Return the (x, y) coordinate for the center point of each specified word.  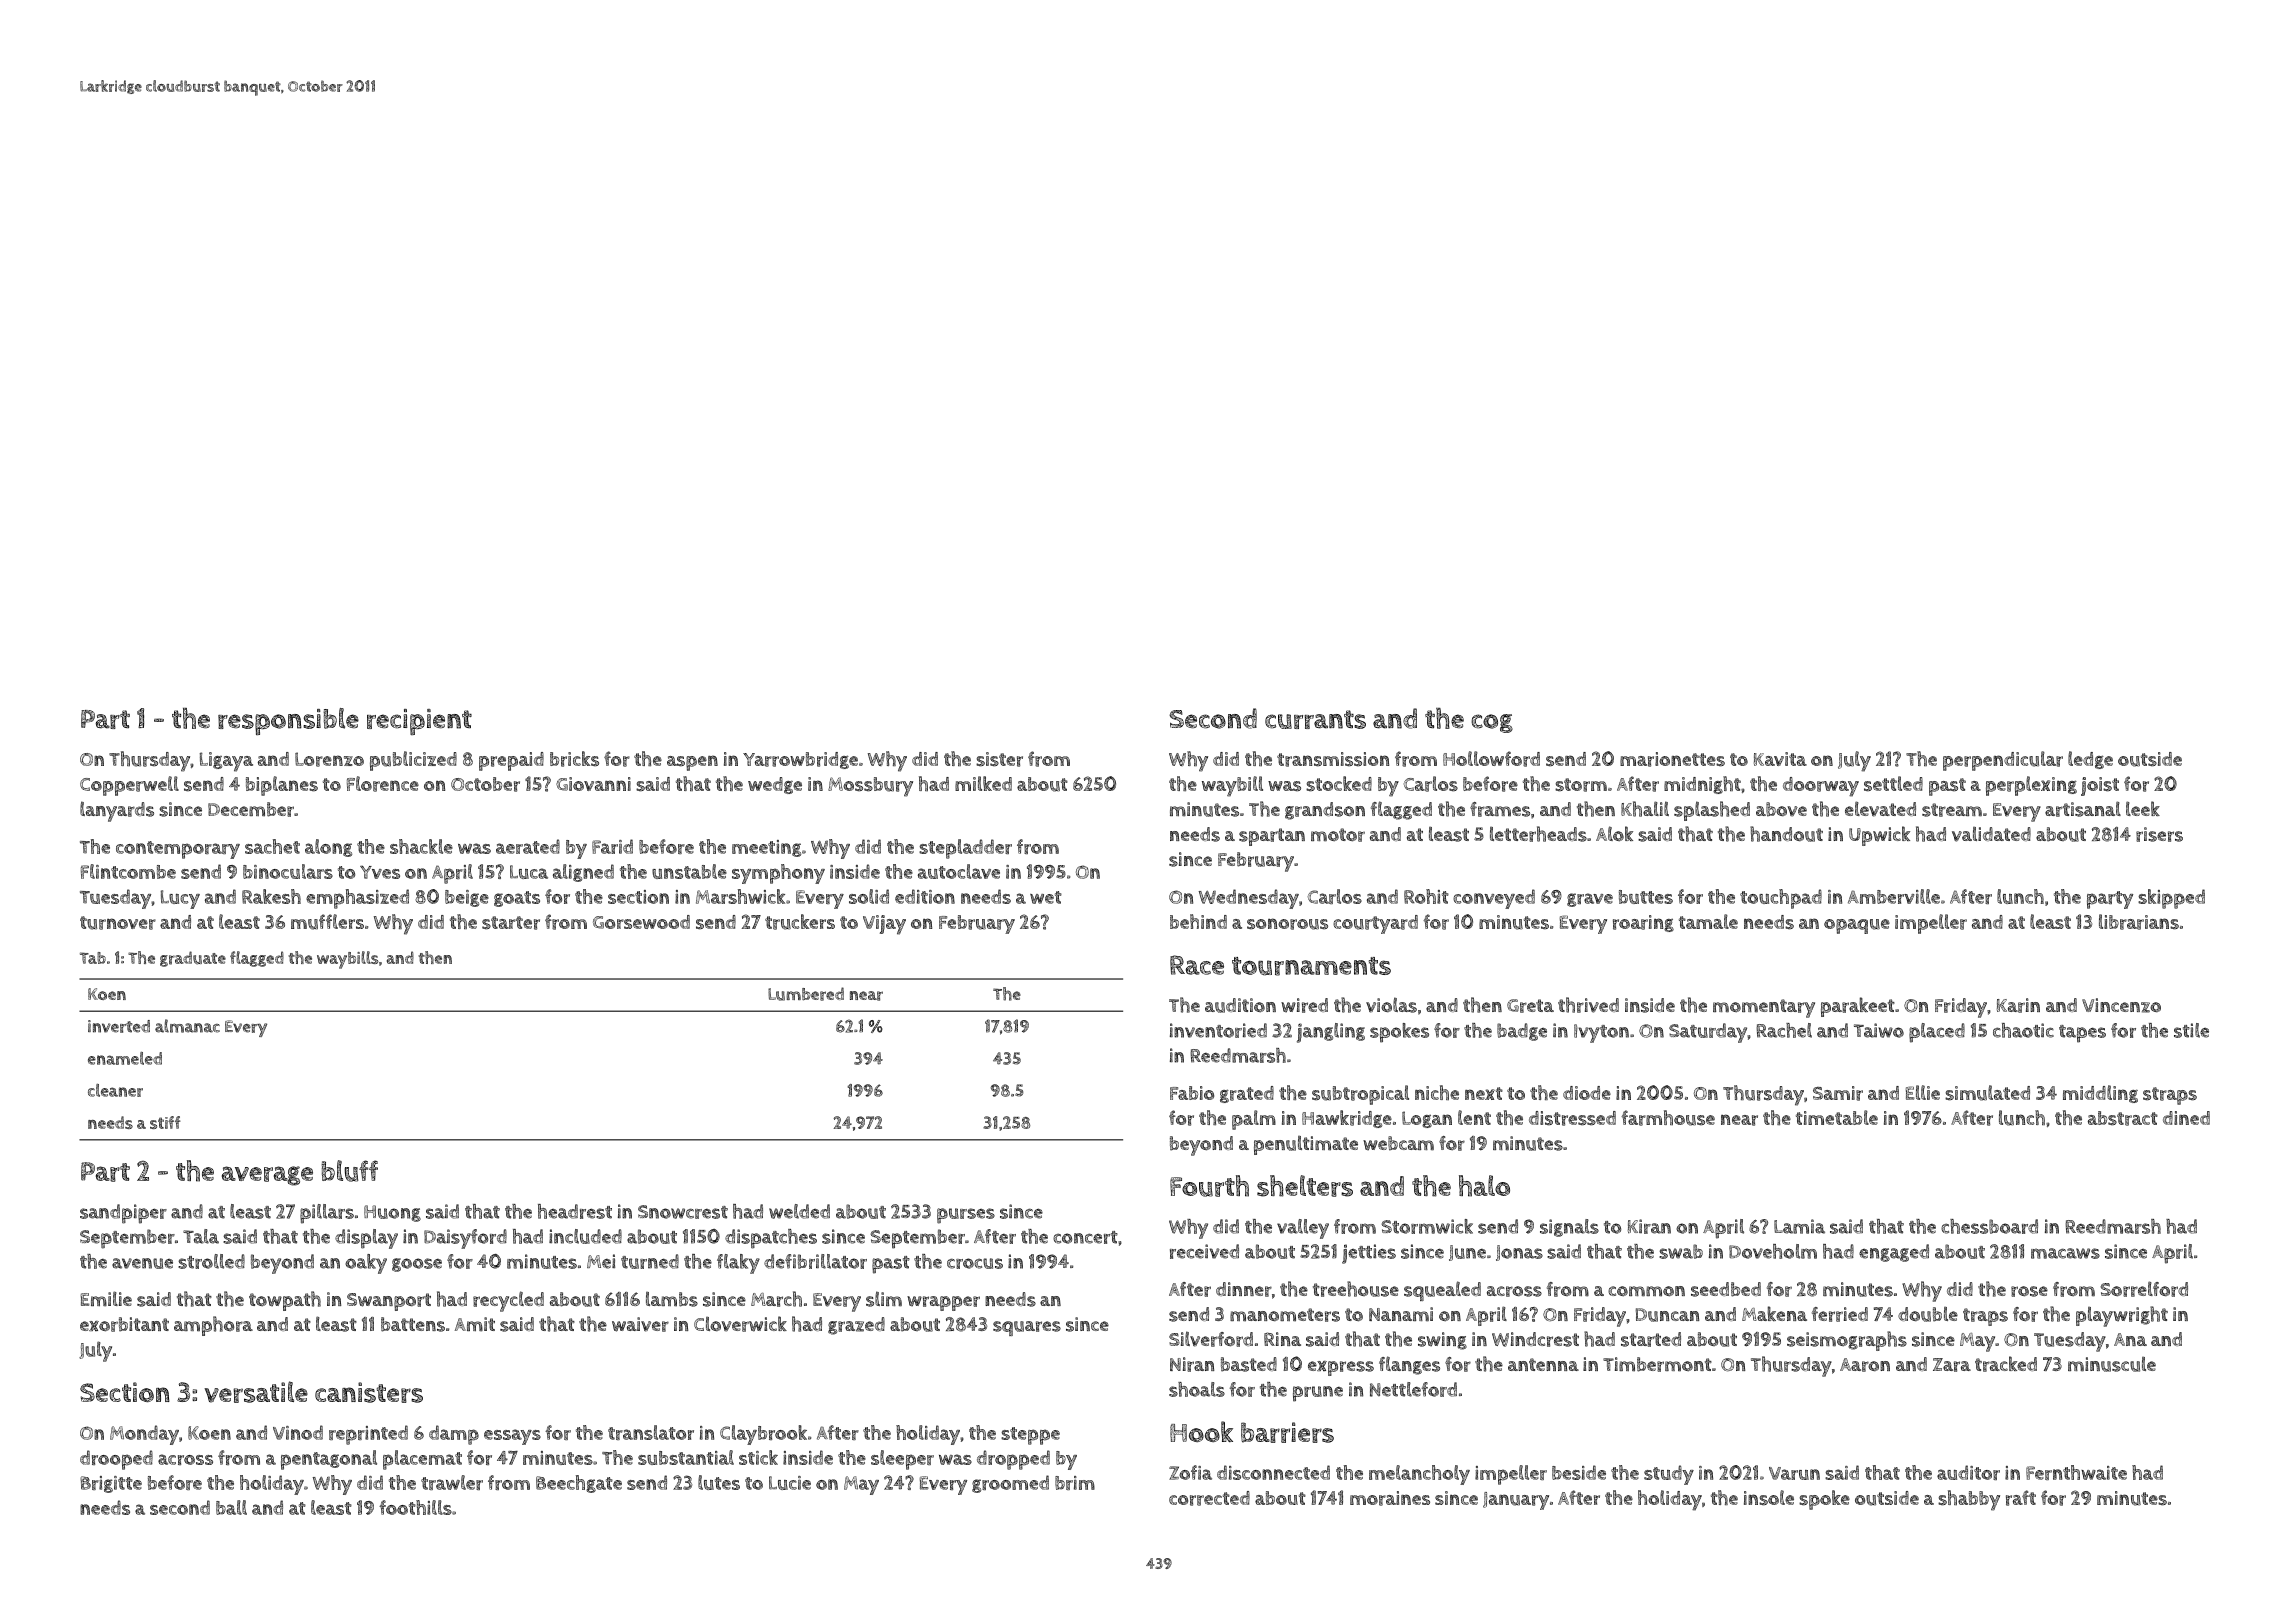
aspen (692, 763)
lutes (719, 1482)
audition (1240, 1005)
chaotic (2023, 1030)
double (1928, 1314)
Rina (1282, 1339)
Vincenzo (2121, 1005)
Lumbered (806, 994)
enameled (125, 1058)
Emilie (106, 1299)
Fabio (1192, 1093)
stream (1952, 810)
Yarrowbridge (800, 760)
